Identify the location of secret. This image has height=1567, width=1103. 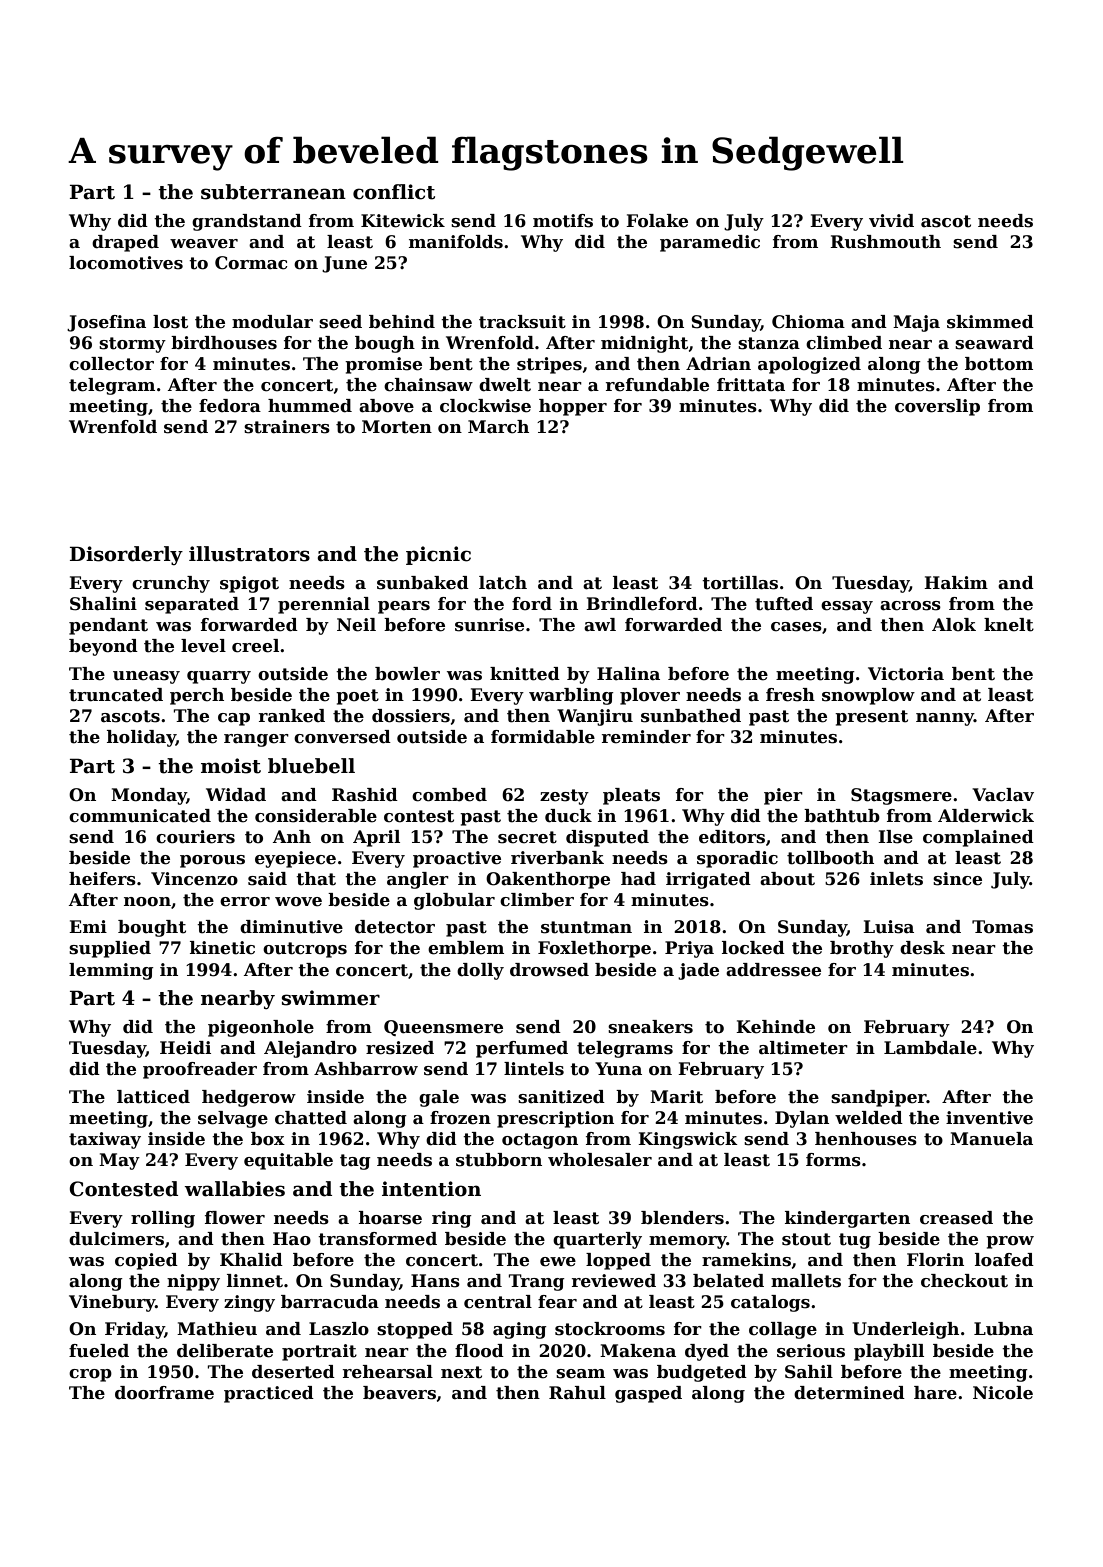
(527, 837).
